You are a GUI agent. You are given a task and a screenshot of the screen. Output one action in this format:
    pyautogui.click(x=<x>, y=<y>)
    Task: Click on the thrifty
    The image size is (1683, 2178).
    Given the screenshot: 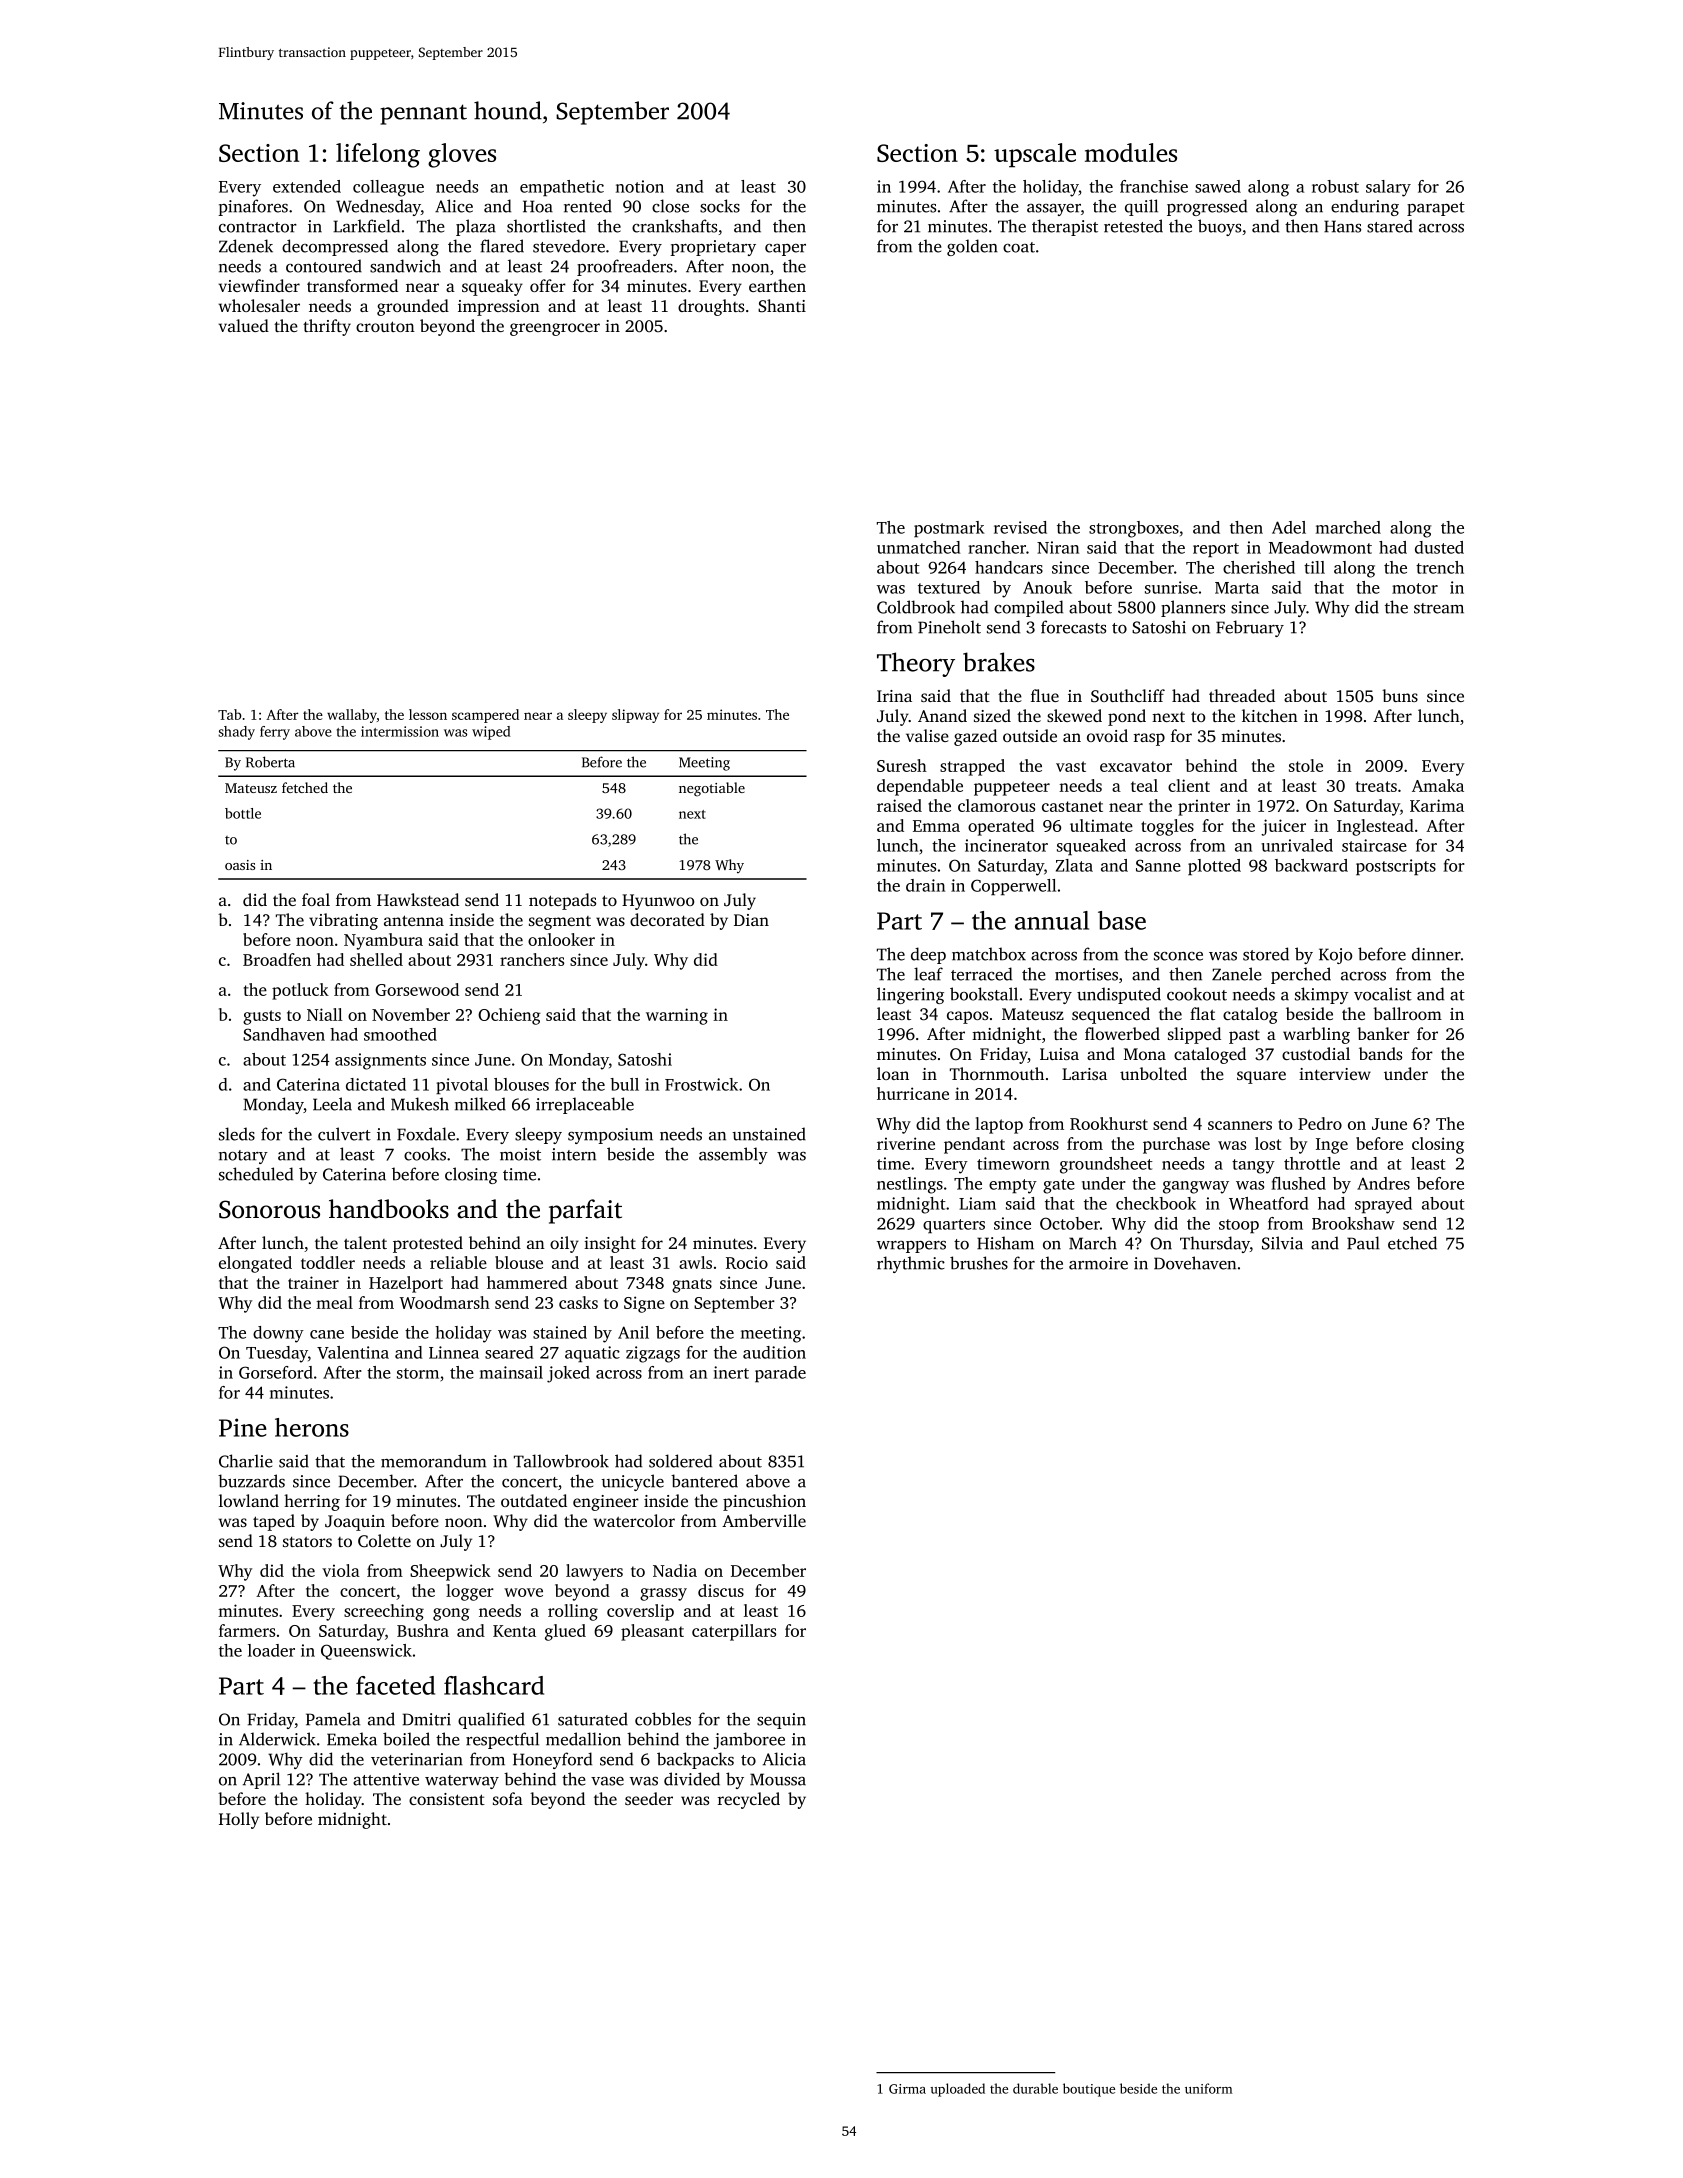 What is the action you would take?
    pyautogui.click(x=327, y=327)
